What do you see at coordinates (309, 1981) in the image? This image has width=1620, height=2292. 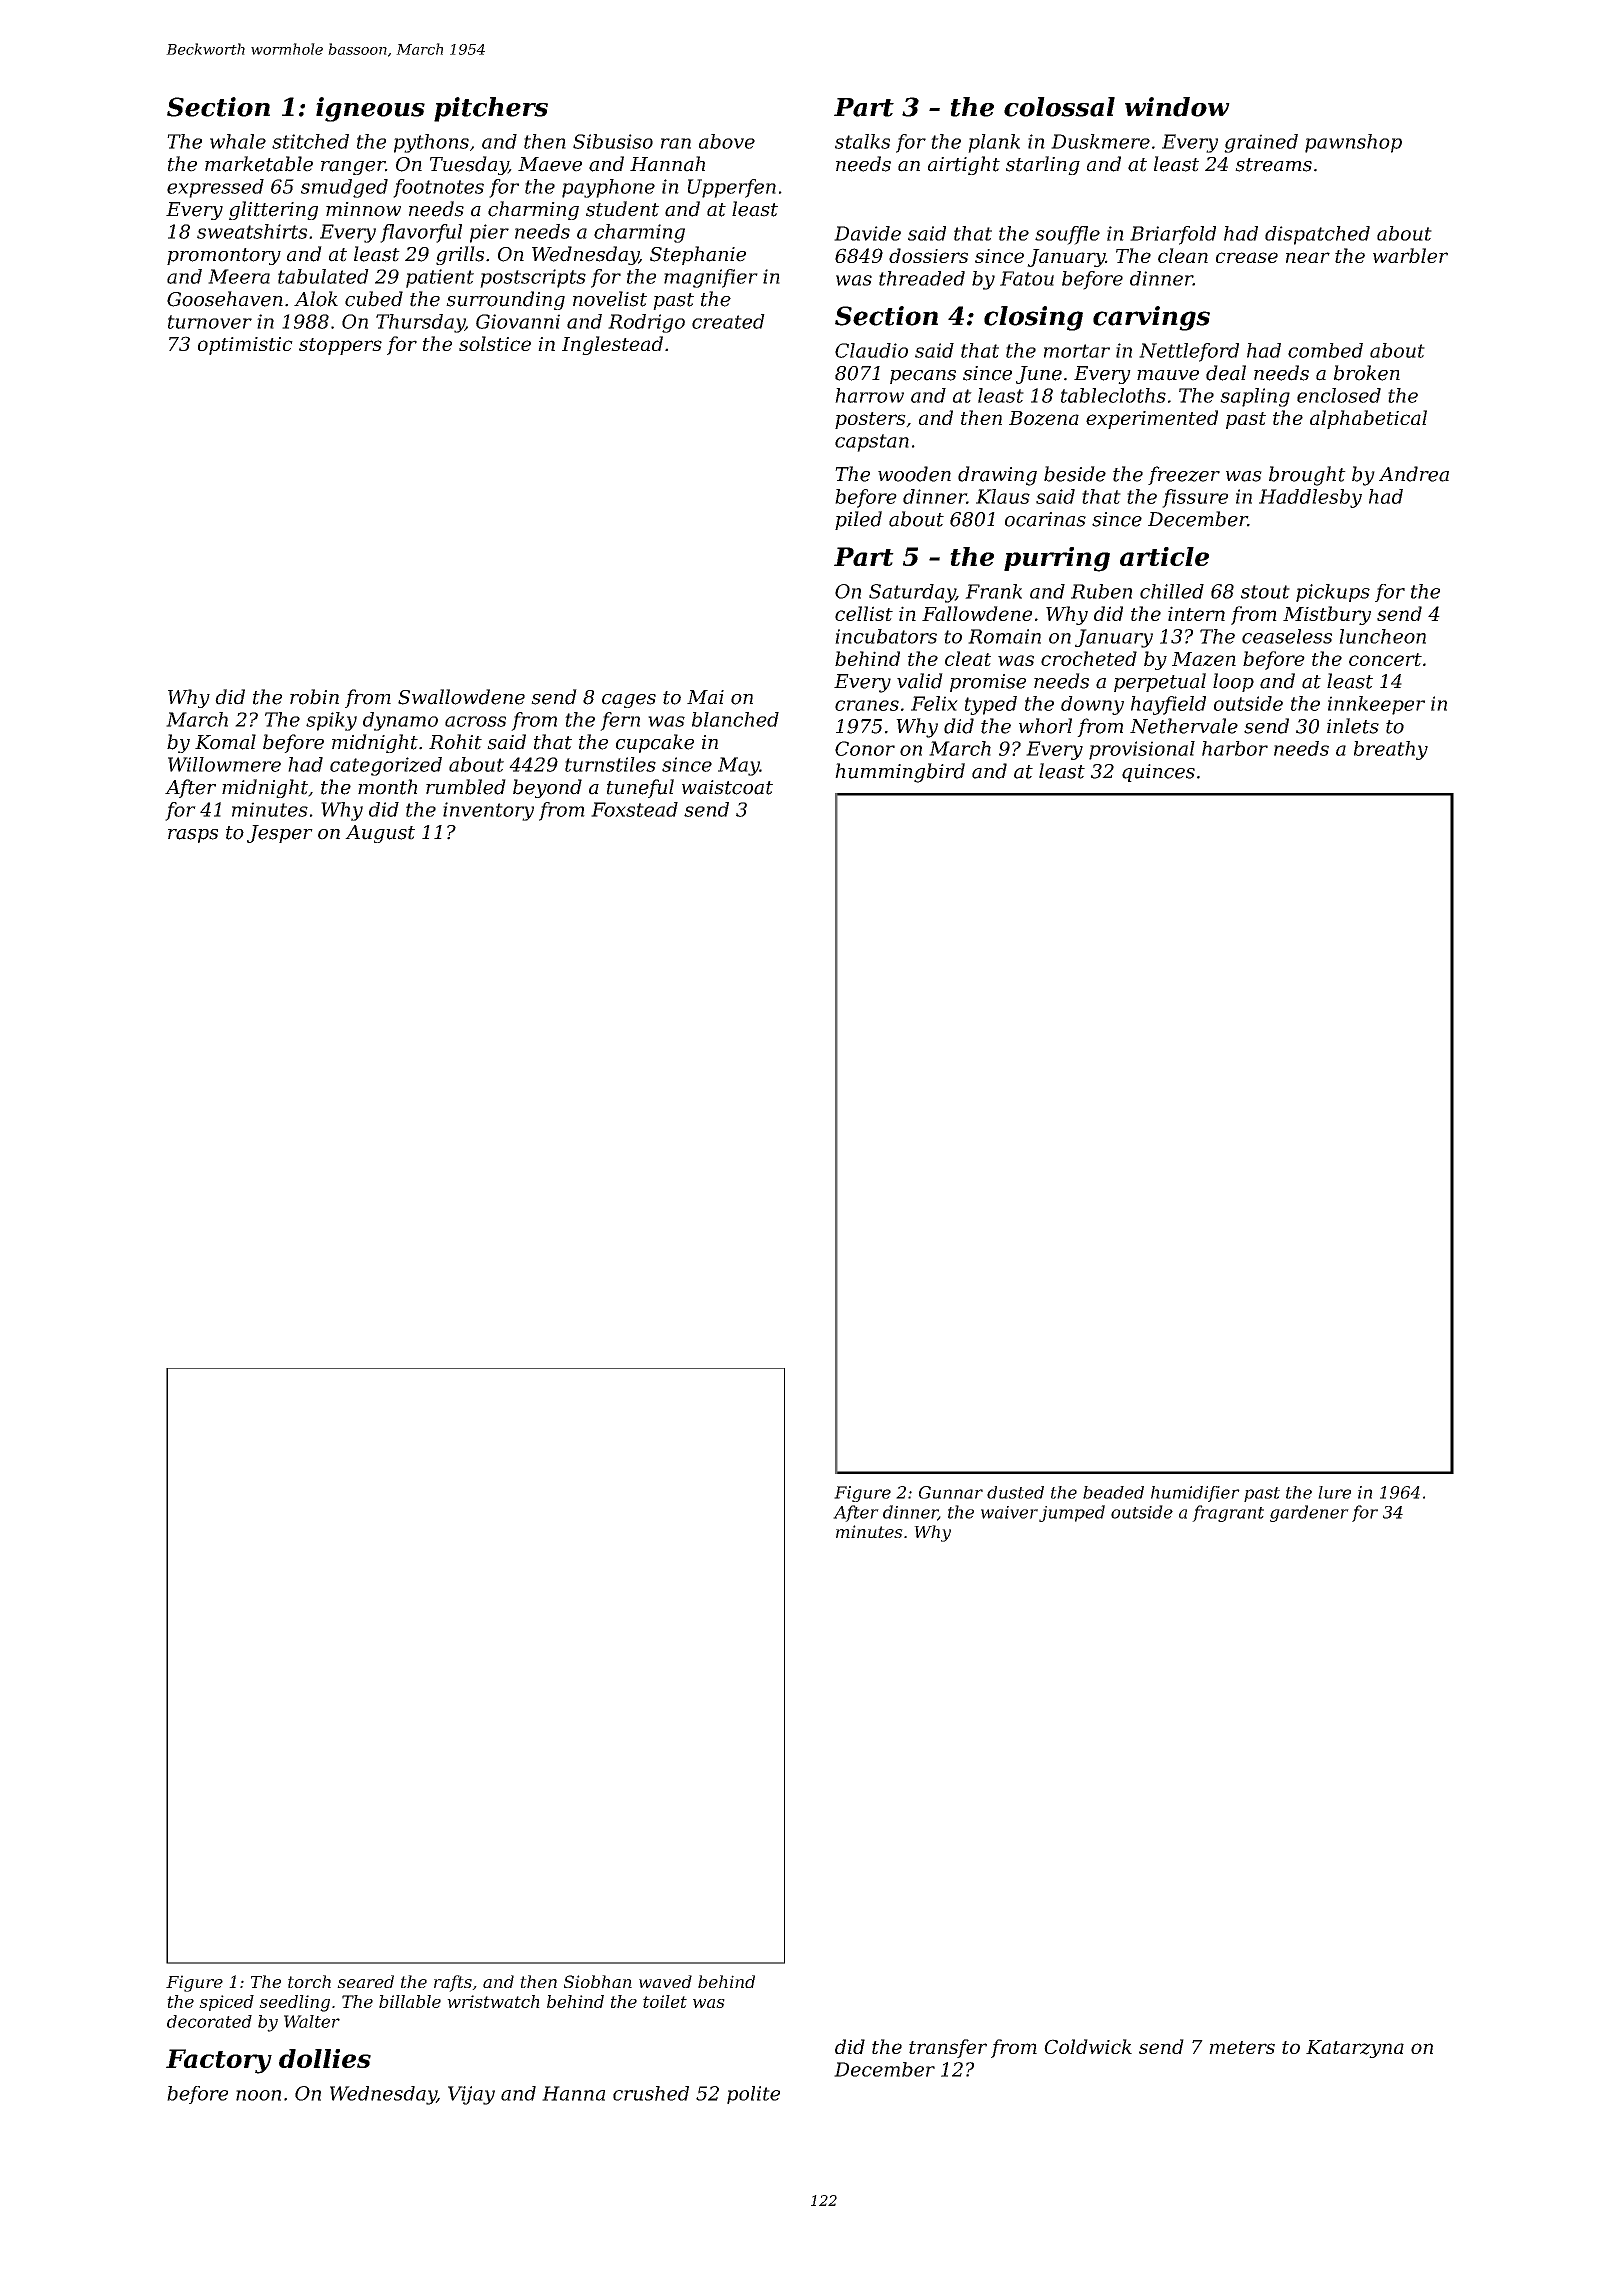 I see `torch` at bounding box center [309, 1981].
